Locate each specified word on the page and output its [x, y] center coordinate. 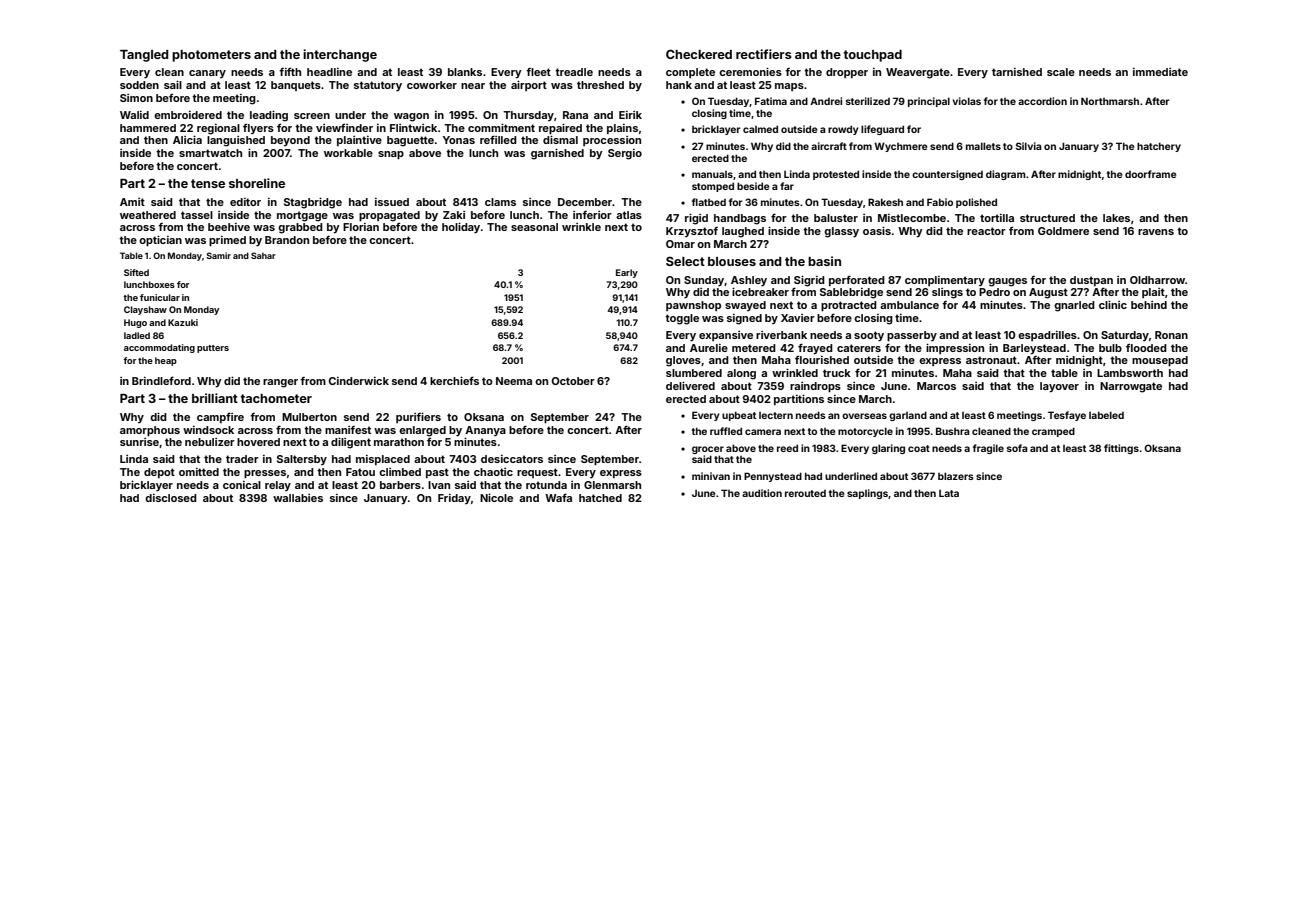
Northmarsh [1110, 101]
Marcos [936, 386]
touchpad [872, 56]
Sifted [136, 272]
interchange [340, 55]
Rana [575, 115]
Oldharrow [1157, 280]
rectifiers [764, 54]
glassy [841, 232]
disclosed [171, 498]
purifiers [418, 417]
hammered [148, 128]
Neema [514, 381]
